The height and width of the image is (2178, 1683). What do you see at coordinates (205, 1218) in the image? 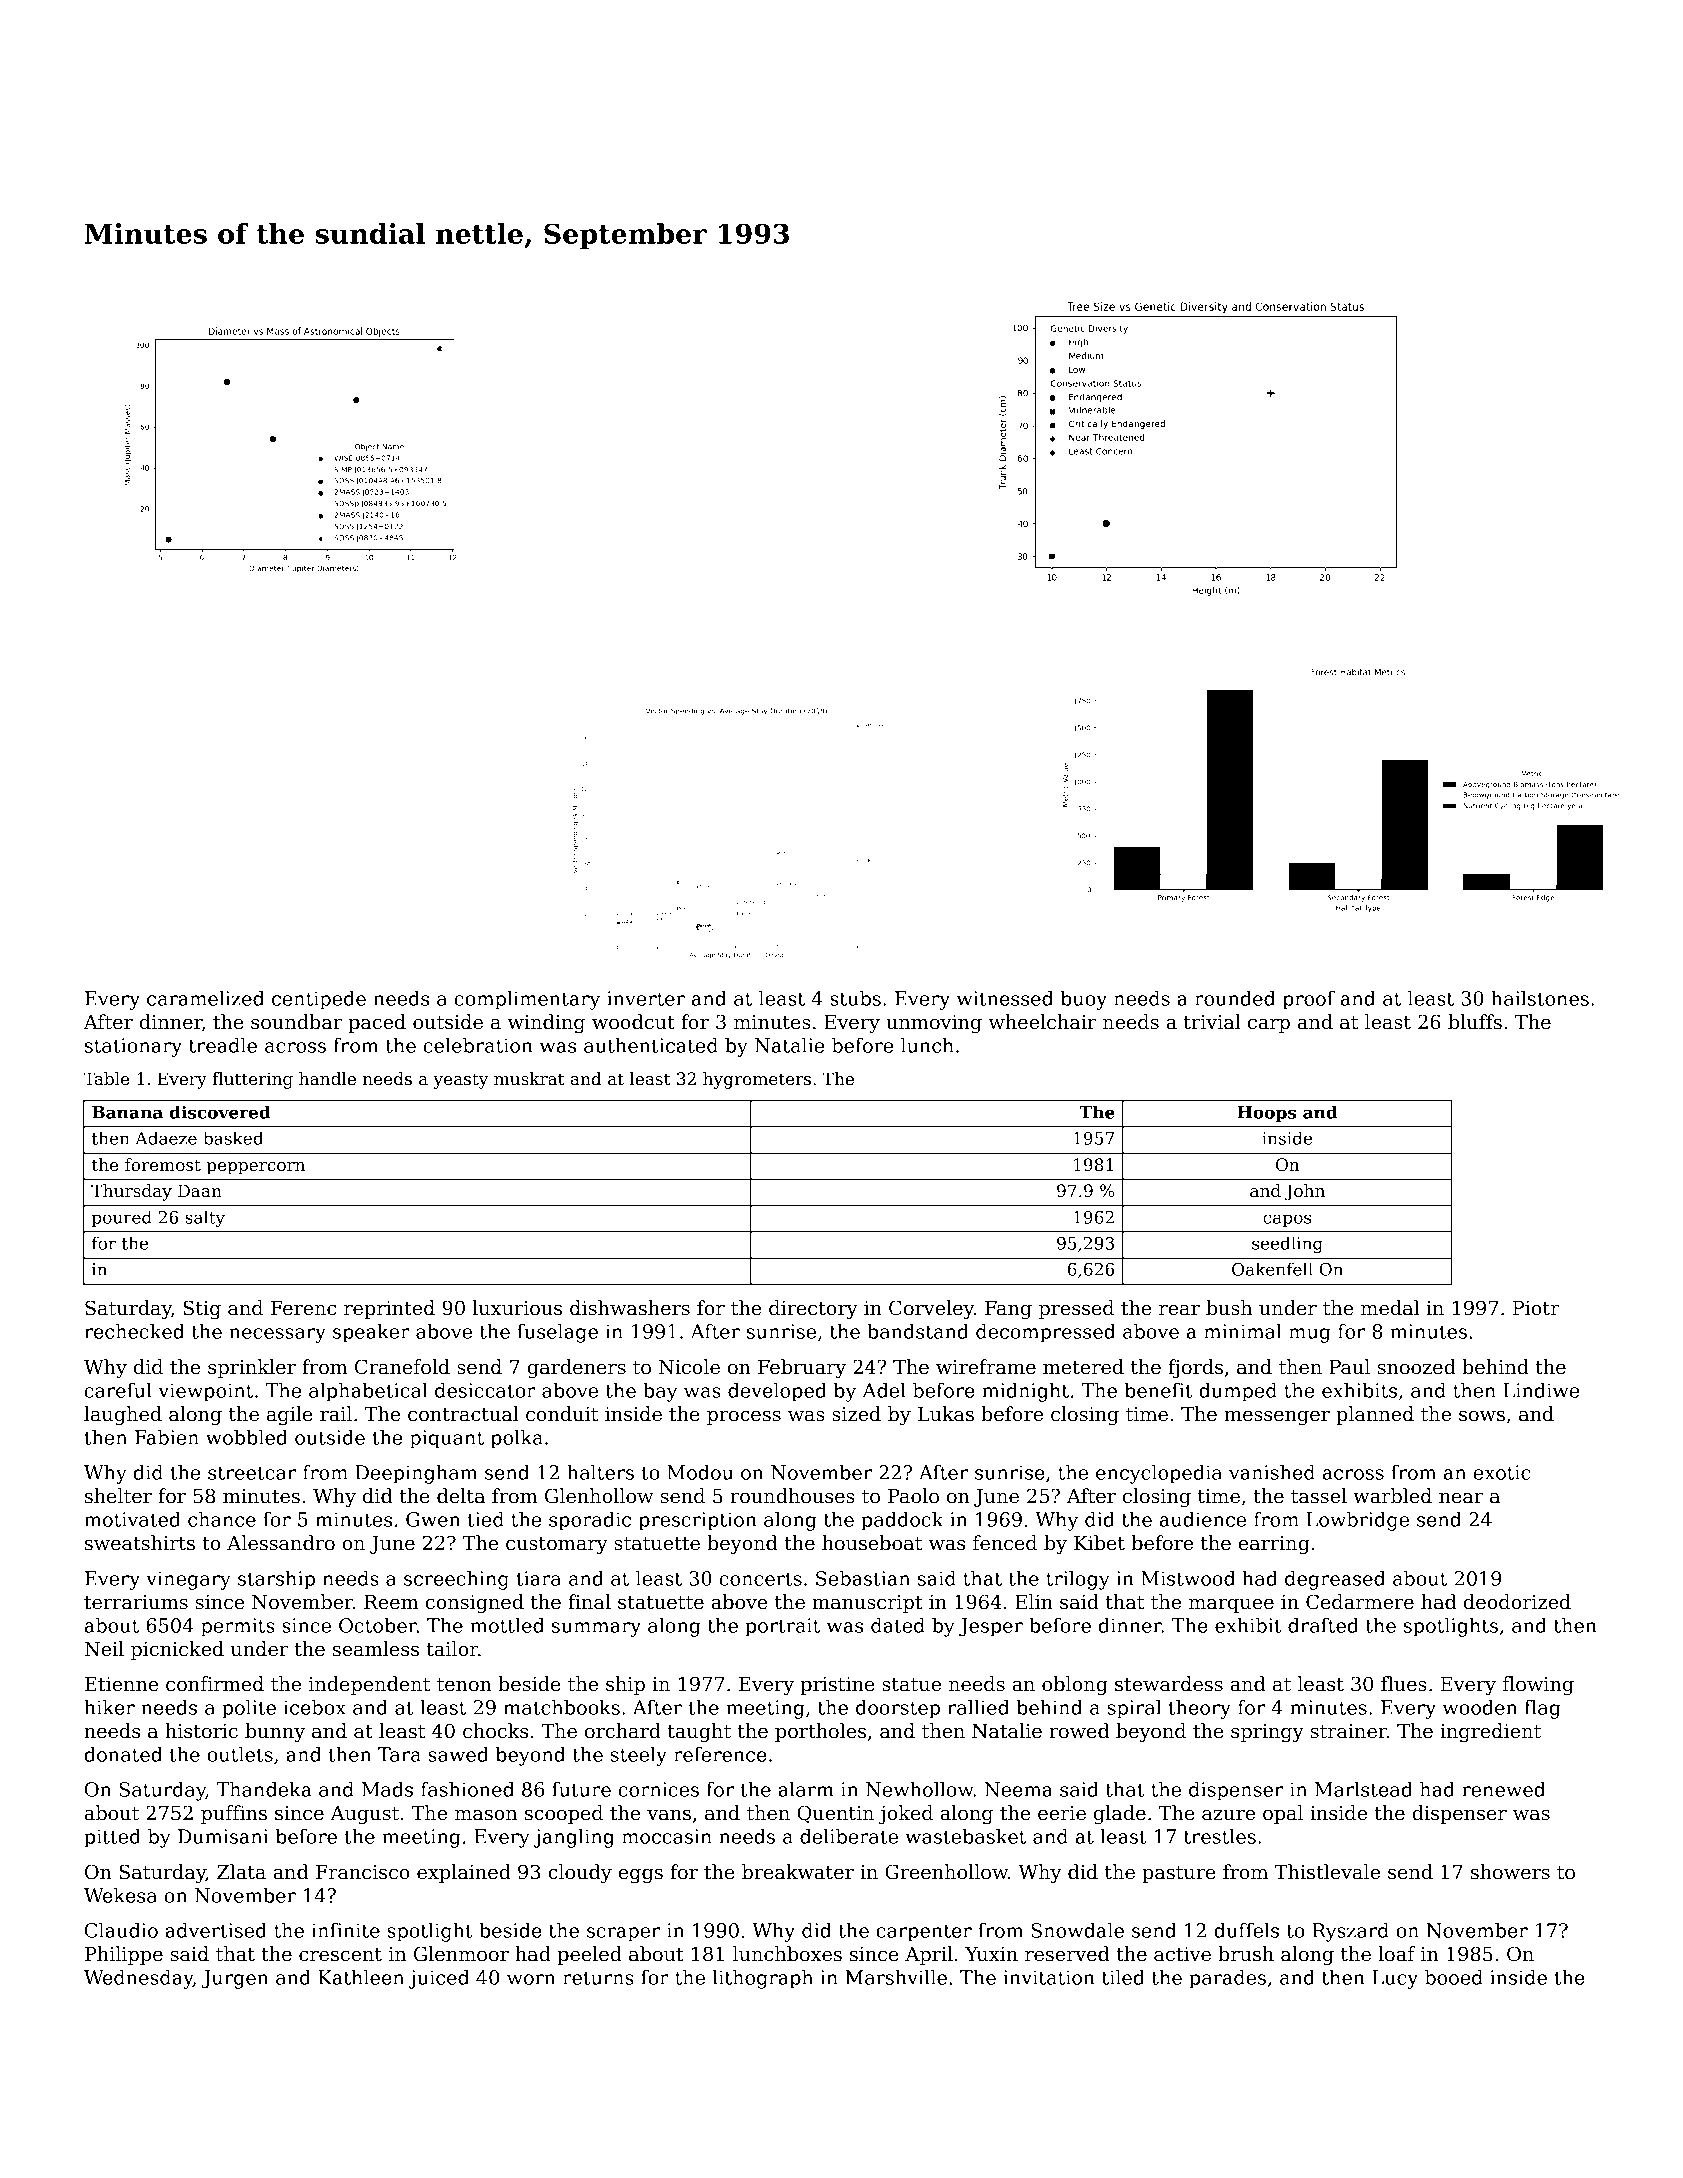
I see `salty` at bounding box center [205, 1218].
